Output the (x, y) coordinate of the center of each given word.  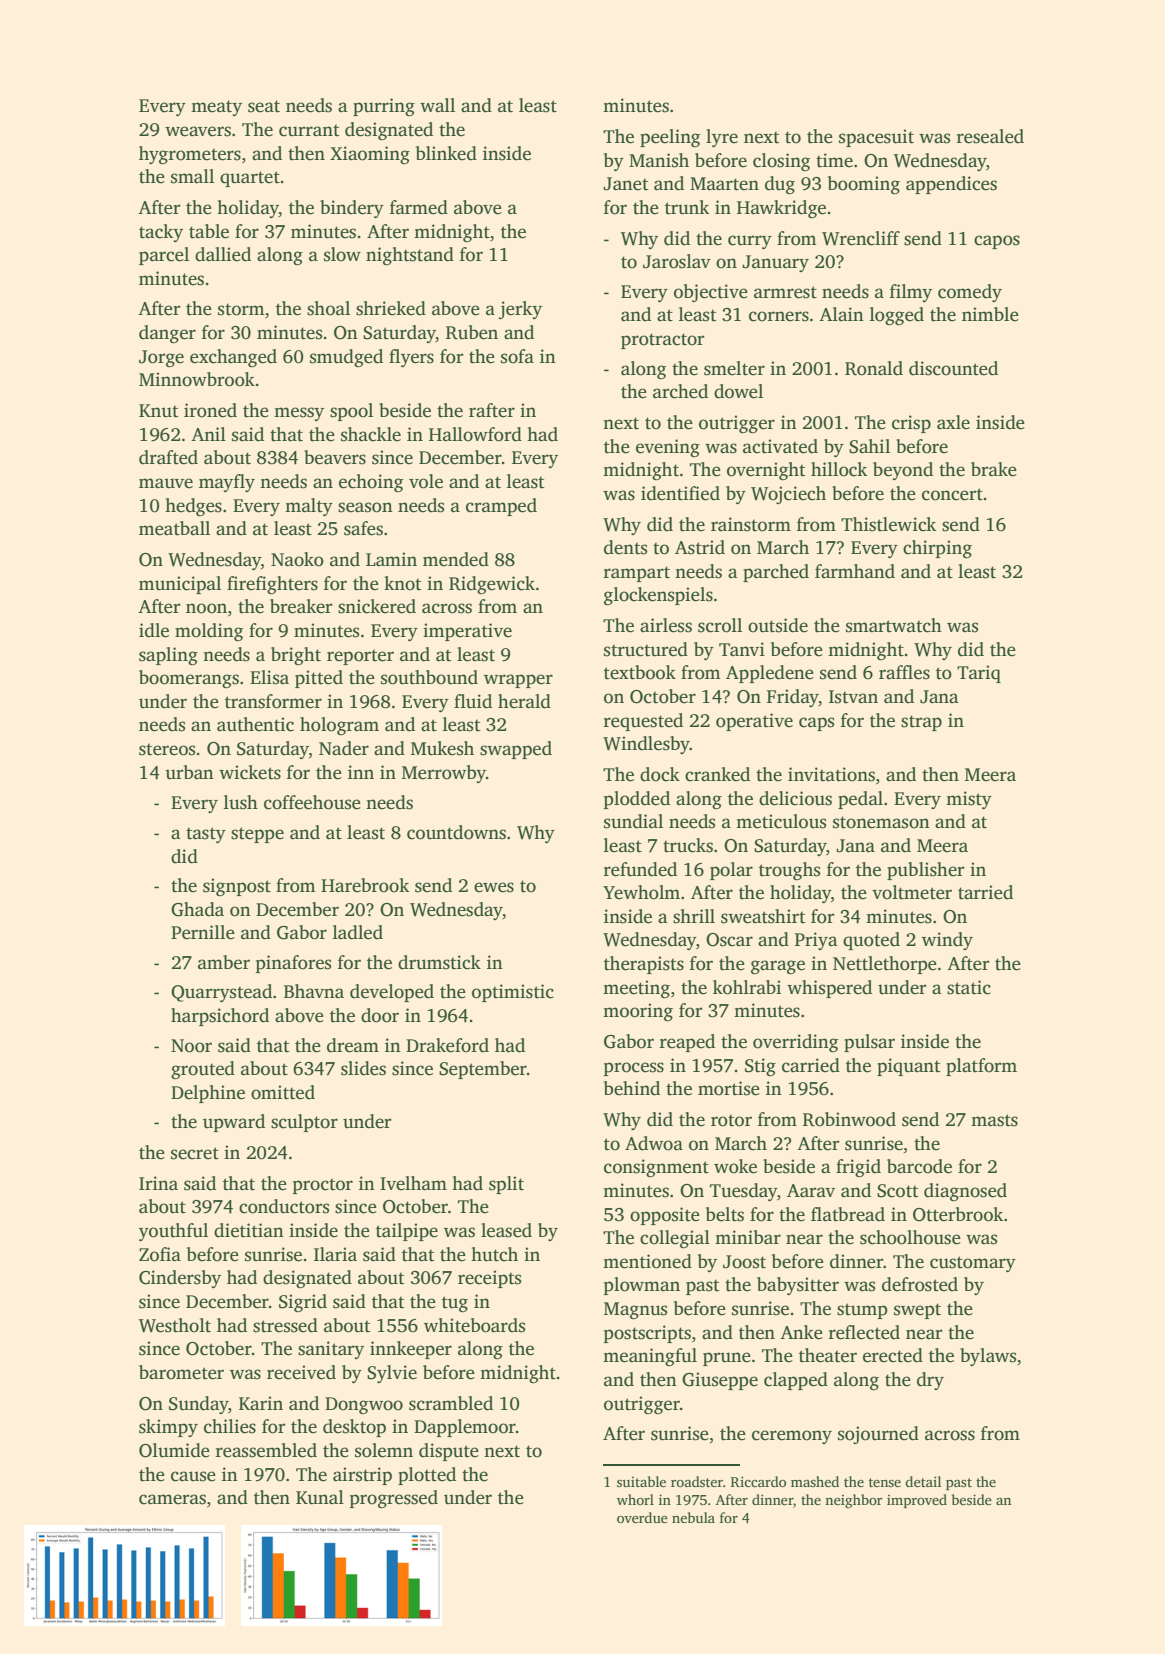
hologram (339, 726)
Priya (816, 941)
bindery (352, 209)
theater (828, 1355)
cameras (172, 1499)
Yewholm (641, 892)
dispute (449, 1452)
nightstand (410, 256)
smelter (734, 368)
